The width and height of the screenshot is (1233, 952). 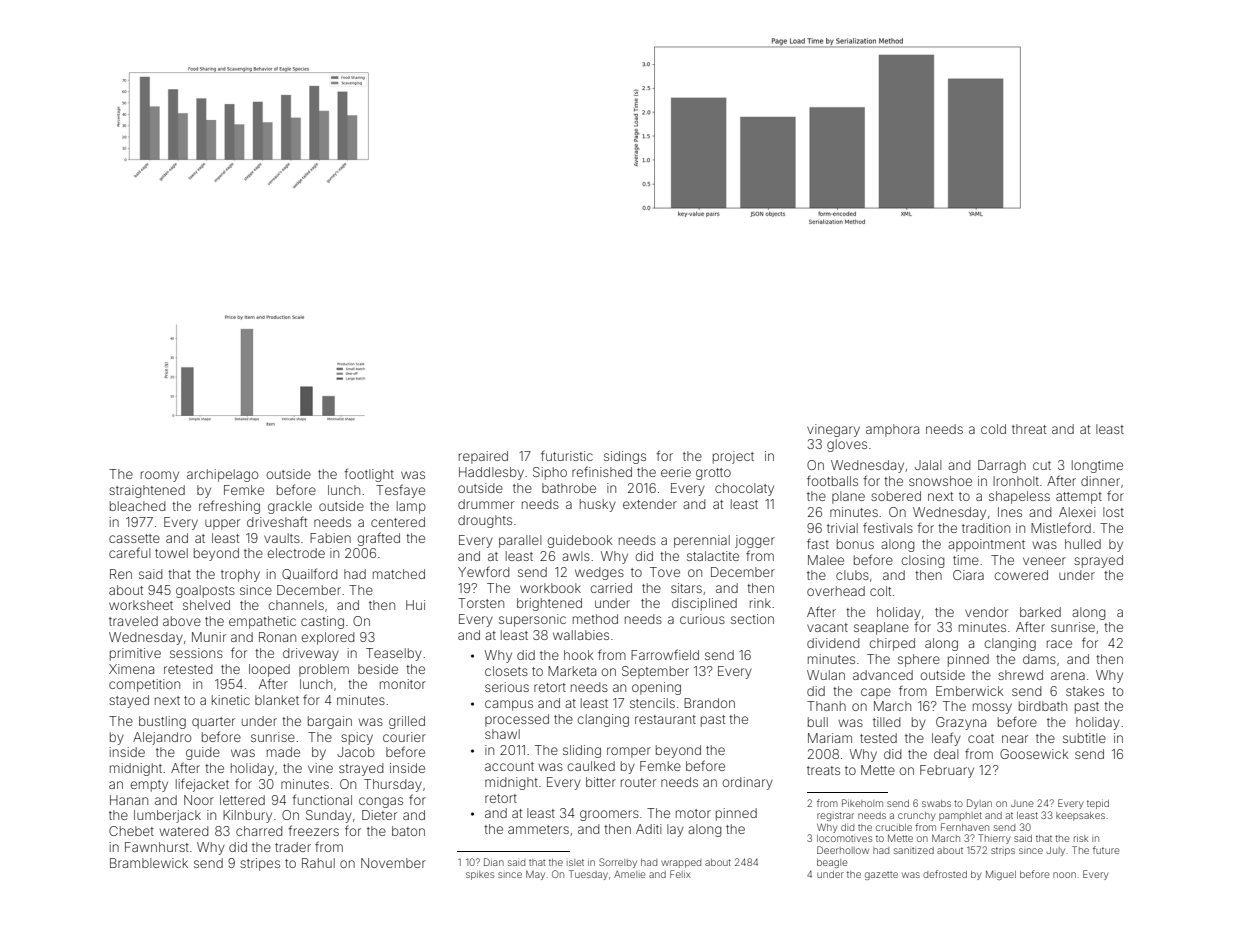 What do you see at coordinates (830, 738) in the screenshot?
I see `Mariam` at bounding box center [830, 738].
